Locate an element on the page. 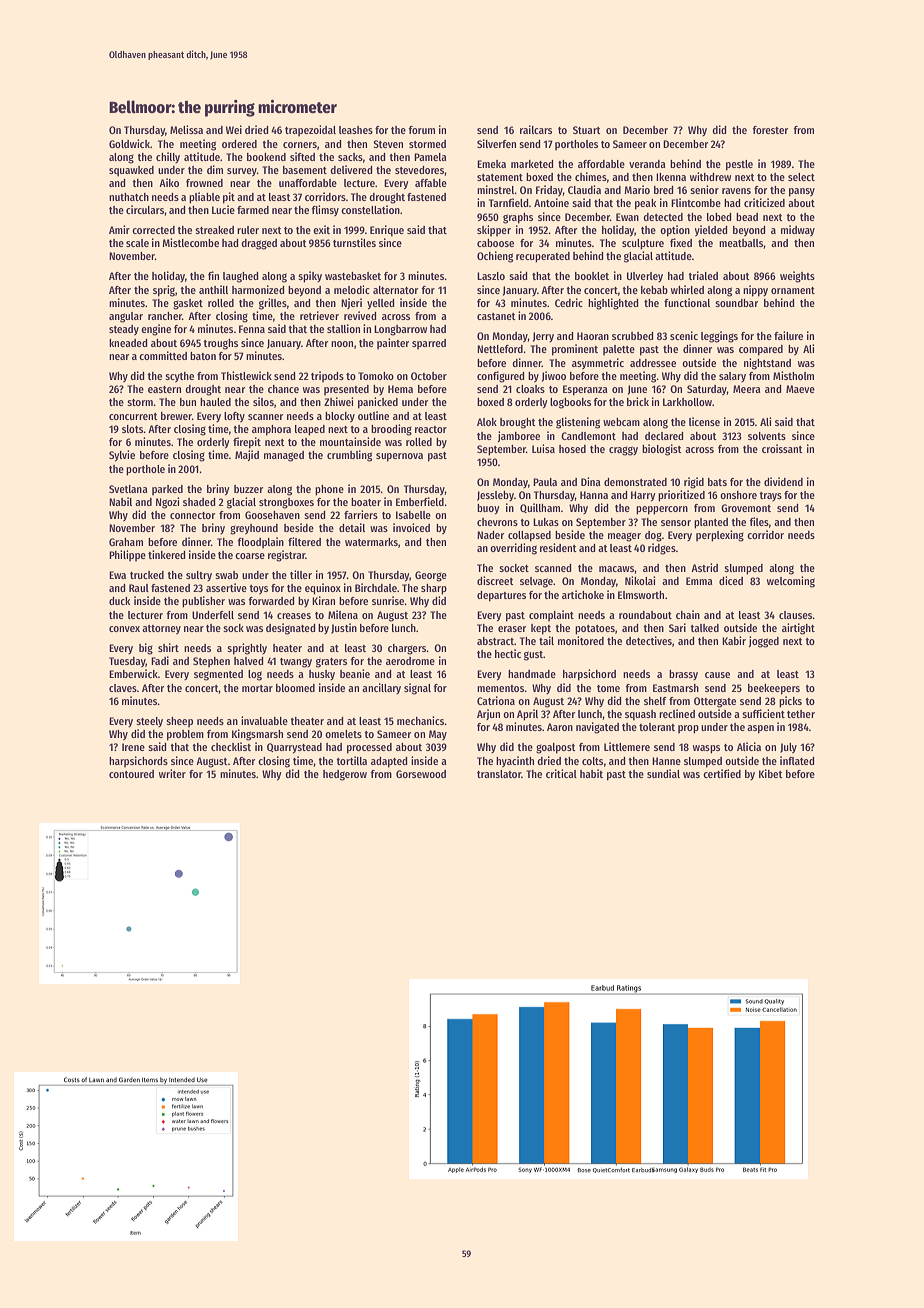  coarse is located at coordinates (250, 556).
